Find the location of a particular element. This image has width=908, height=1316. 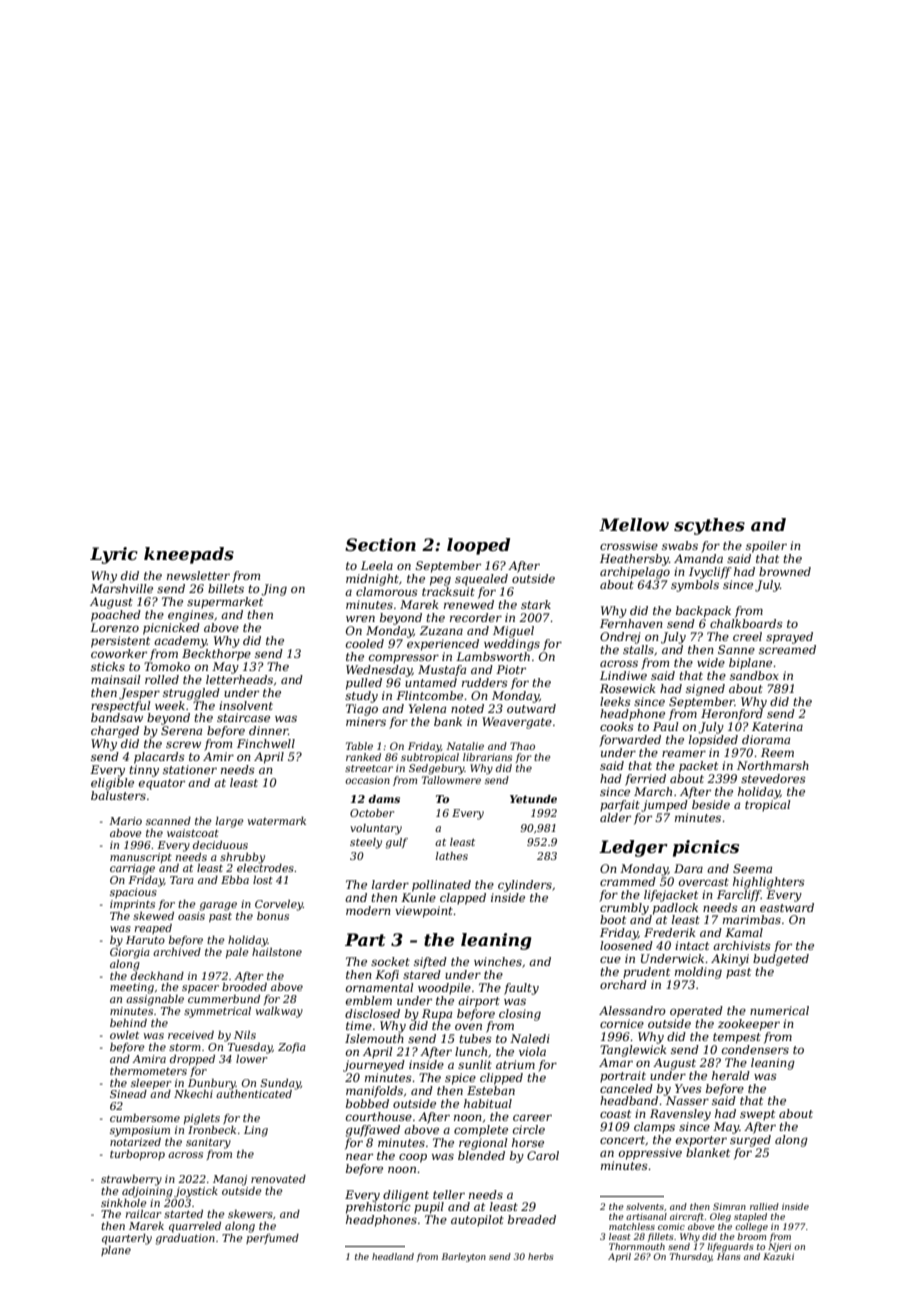

scythes is located at coordinates (709, 526).
